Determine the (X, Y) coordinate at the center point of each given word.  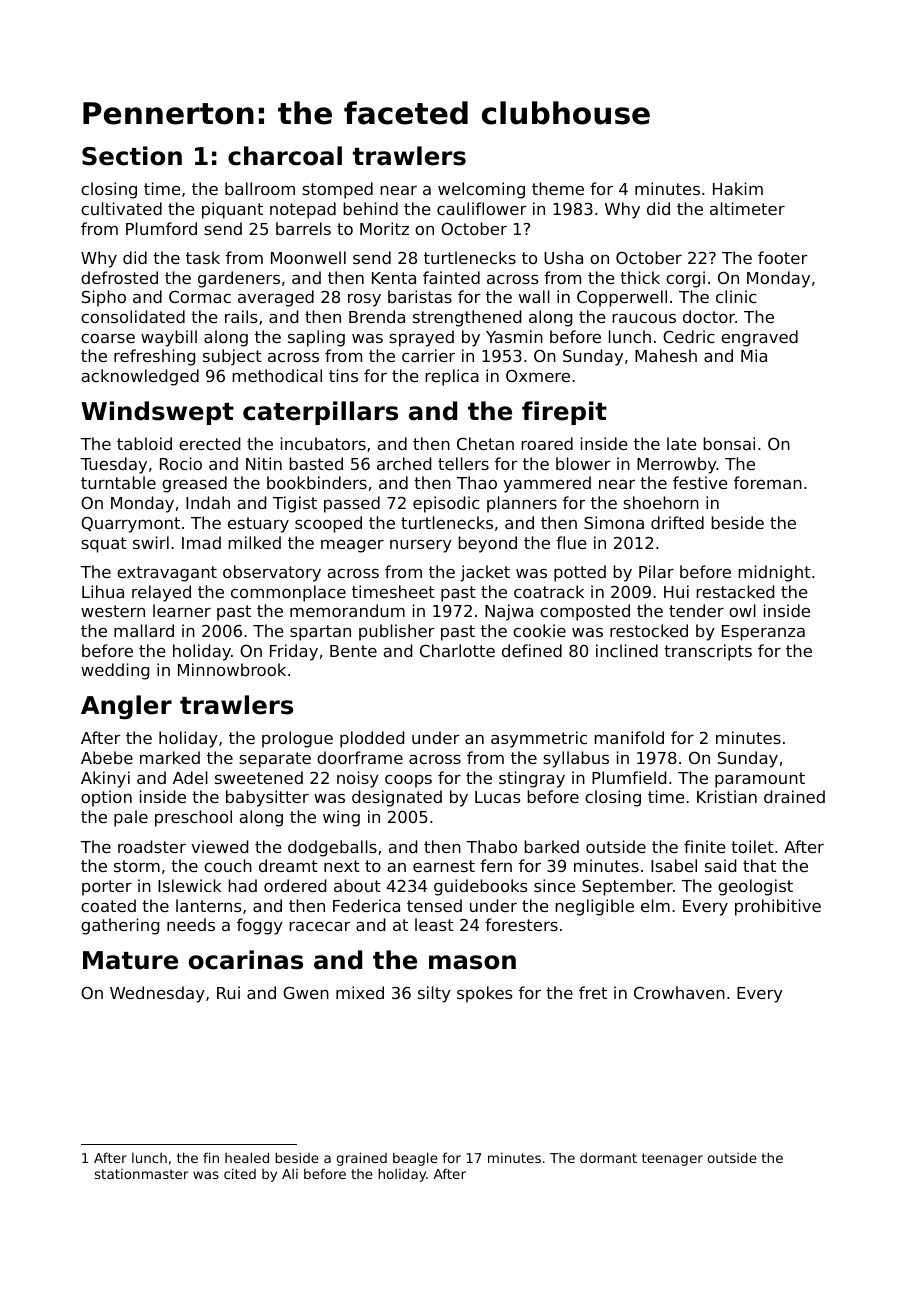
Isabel (674, 865)
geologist (755, 887)
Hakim (738, 188)
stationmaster (141, 1174)
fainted (451, 277)
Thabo (491, 846)
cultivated (121, 208)
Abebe (107, 757)
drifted (677, 522)
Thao (477, 482)
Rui (228, 992)
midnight (774, 573)
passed (352, 504)
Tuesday (113, 465)
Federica (366, 905)
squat (104, 545)
